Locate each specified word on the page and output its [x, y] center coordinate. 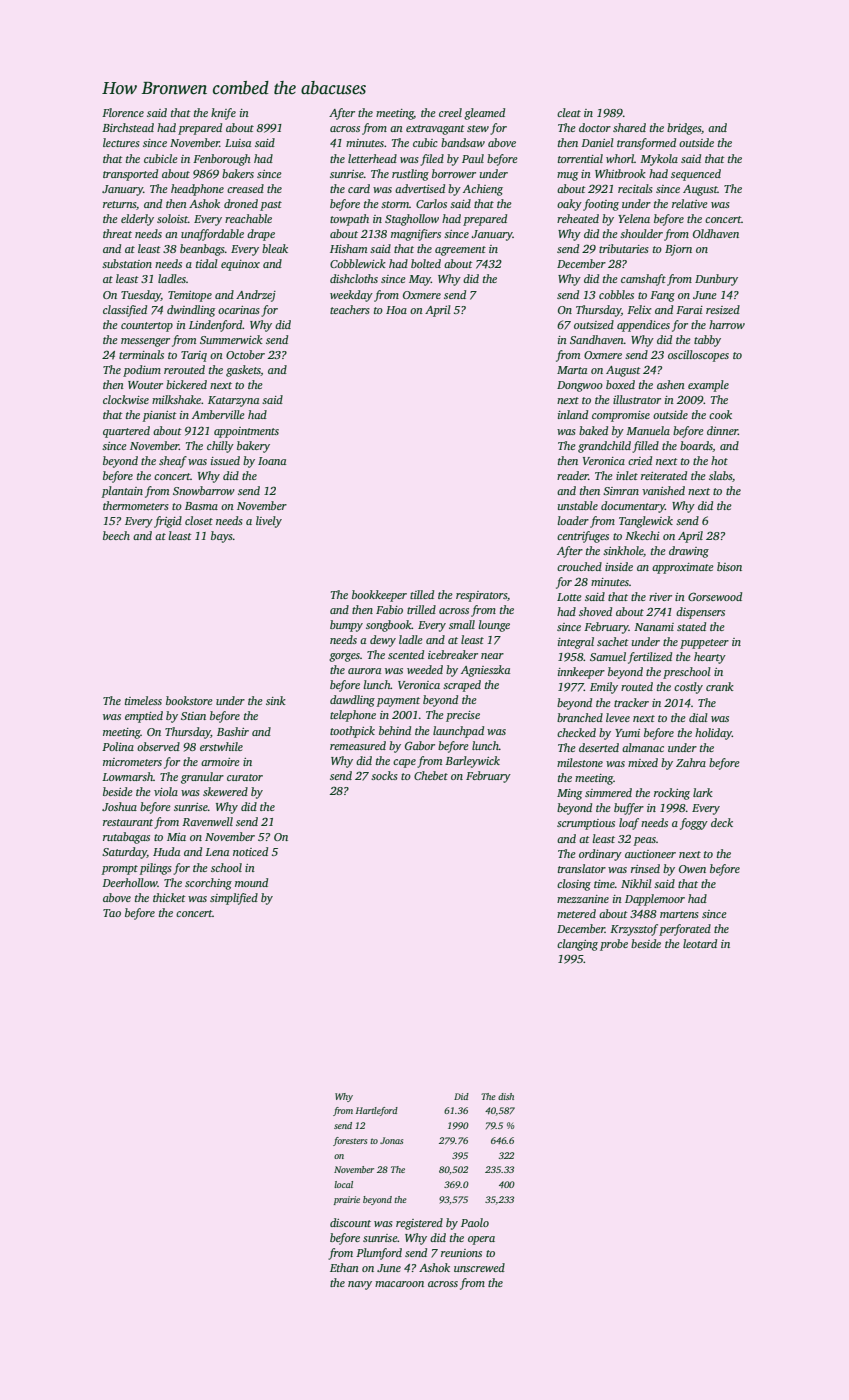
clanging [577, 945]
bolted [426, 263]
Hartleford [377, 1111]
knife [223, 114]
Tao [112, 913]
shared [629, 127]
